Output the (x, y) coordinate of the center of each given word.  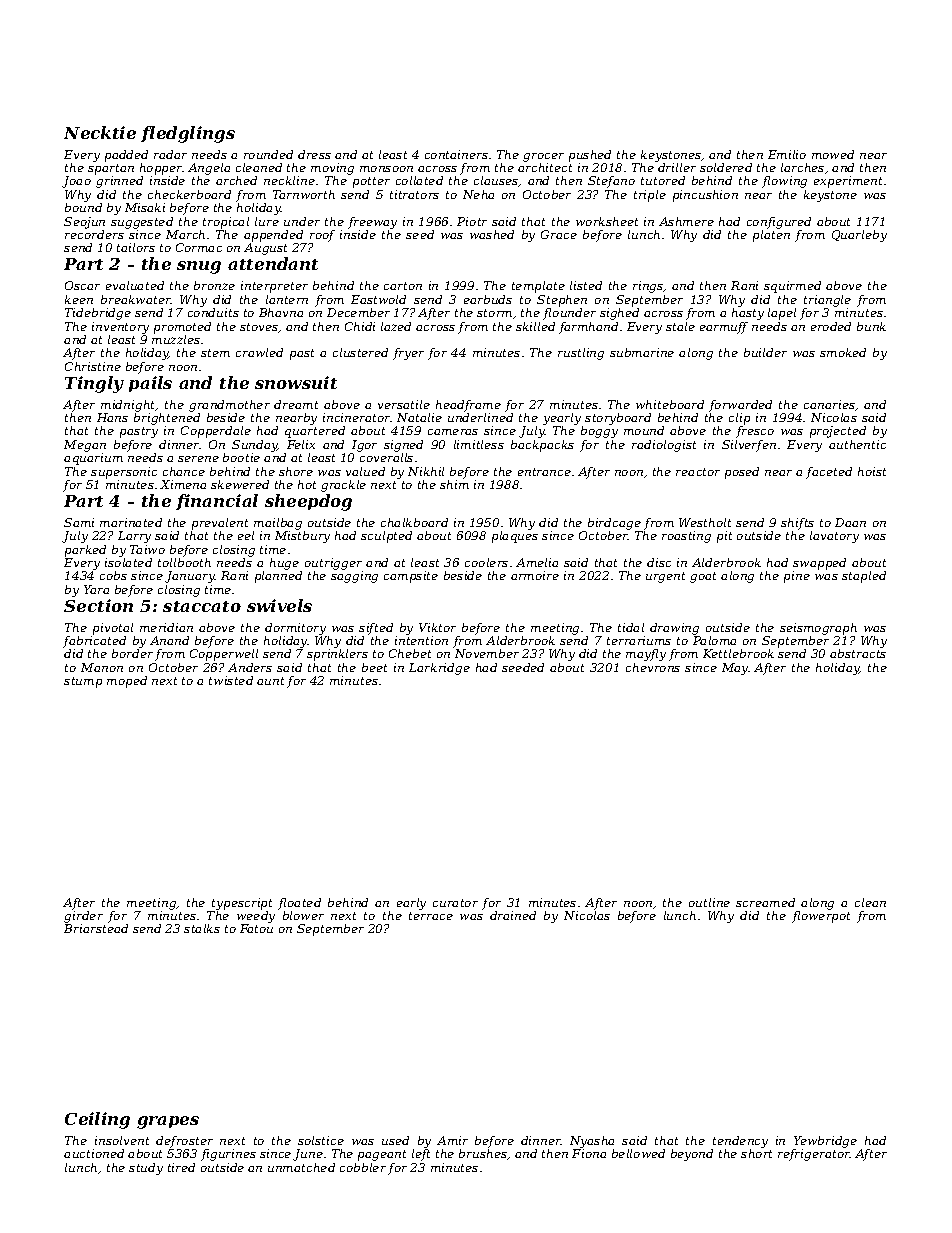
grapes (168, 1122)
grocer (543, 157)
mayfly (646, 655)
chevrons (653, 667)
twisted (231, 680)
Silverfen (749, 446)
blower (303, 915)
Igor (364, 446)
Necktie (100, 132)
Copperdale (216, 432)
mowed (833, 154)
